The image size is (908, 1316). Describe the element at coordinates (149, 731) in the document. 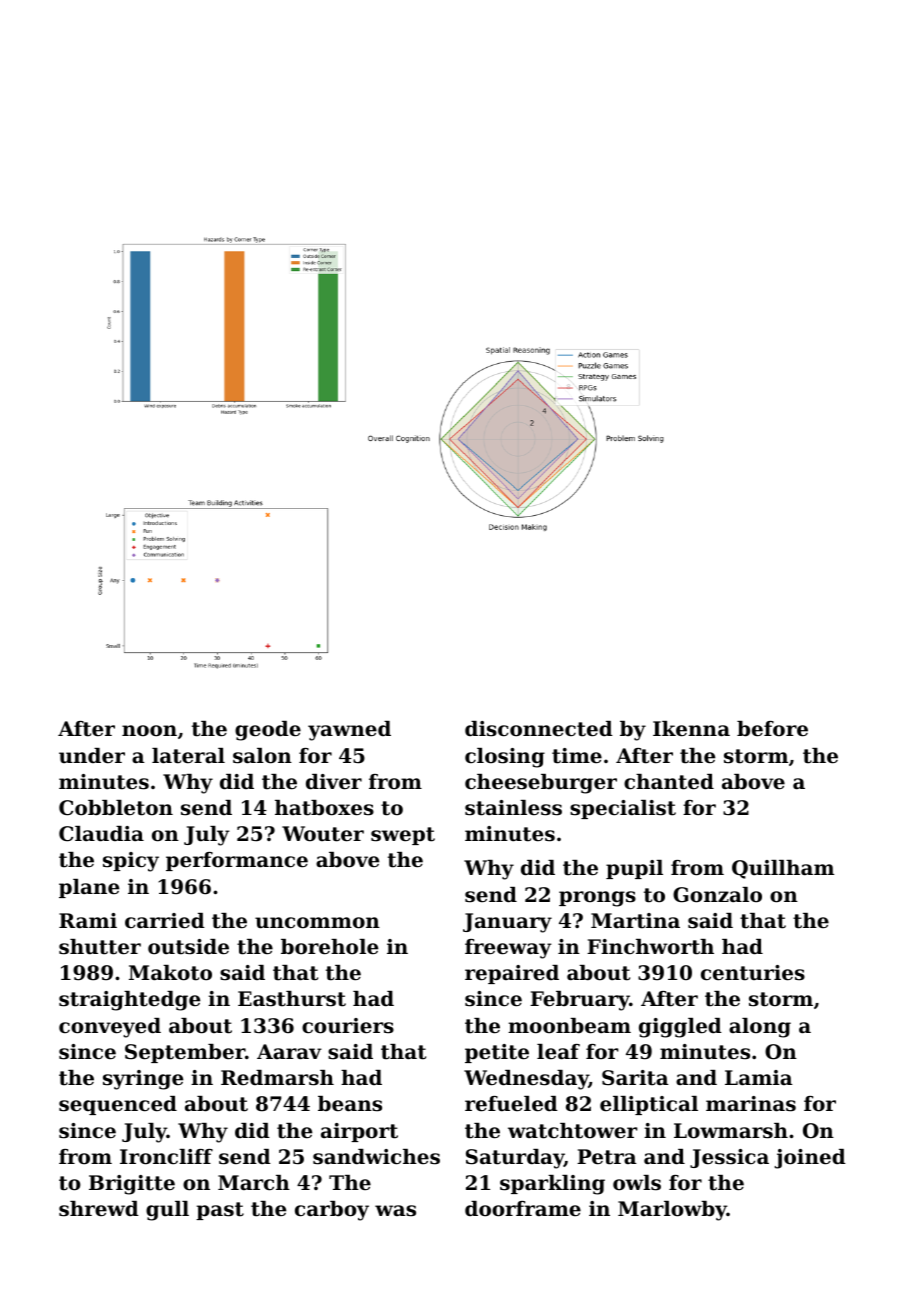

I see `noon` at that location.
